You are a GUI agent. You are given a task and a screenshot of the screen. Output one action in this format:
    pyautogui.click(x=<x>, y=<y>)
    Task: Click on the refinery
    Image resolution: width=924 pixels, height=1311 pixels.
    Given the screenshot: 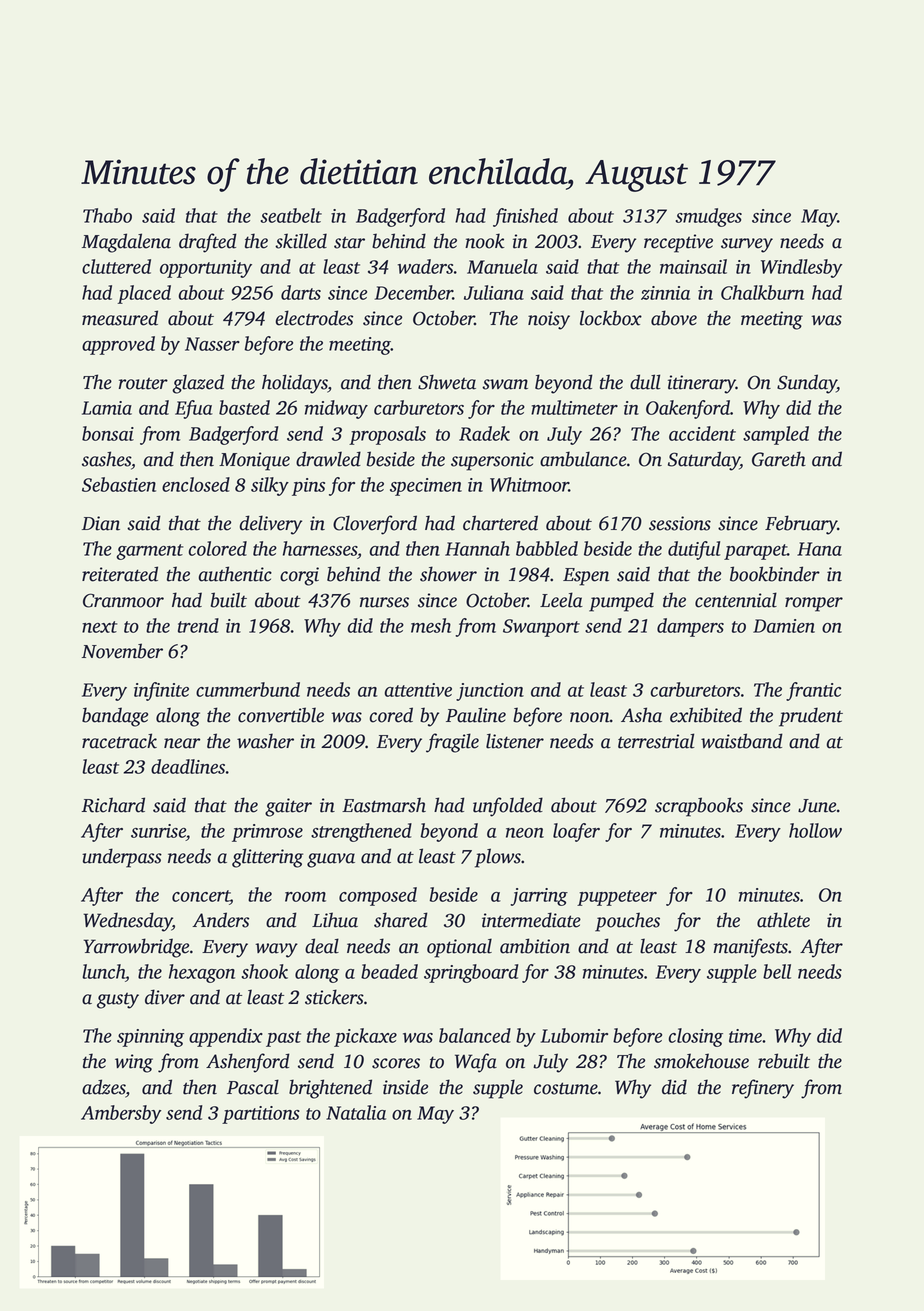 What is the action you would take?
    pyautogui.click(x=763, y=1089)
